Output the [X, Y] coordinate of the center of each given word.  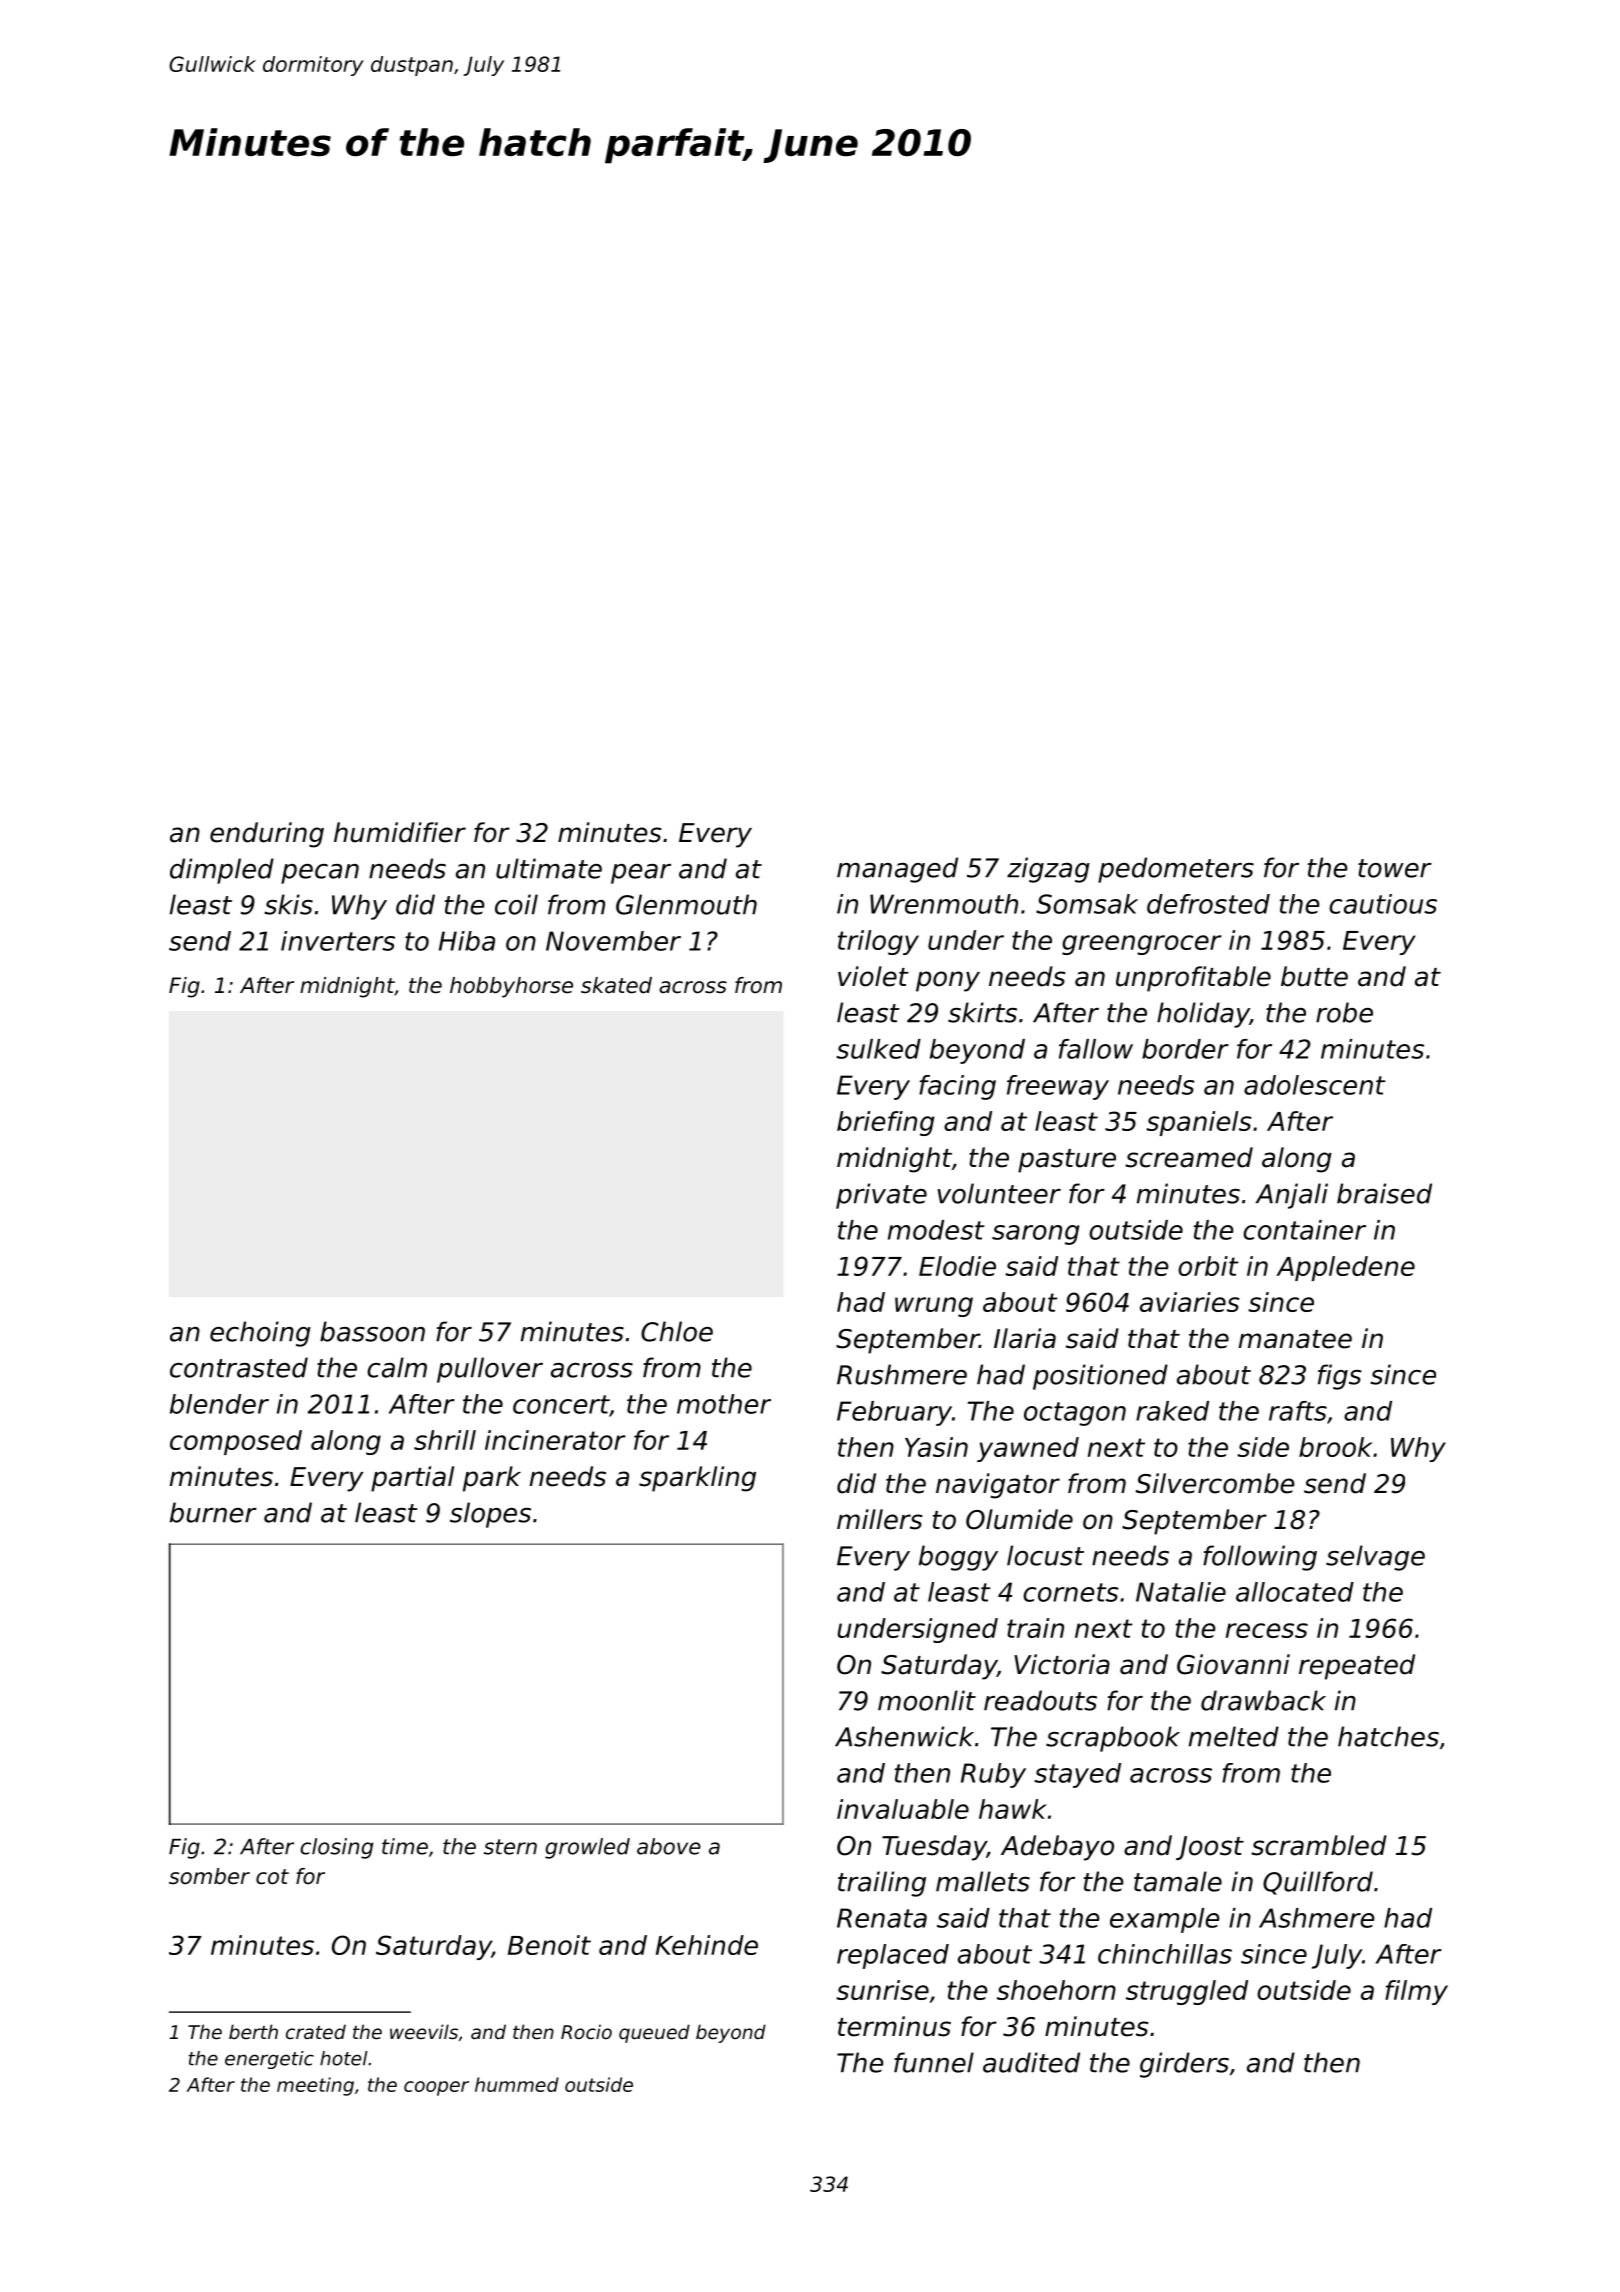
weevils [424, 2031]
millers [880, 1519]
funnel [934, 2062]
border [1185, 1049]
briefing [885, 1123]
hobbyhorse [511, 987]
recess [1267, 1630]
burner [213, 1512]
